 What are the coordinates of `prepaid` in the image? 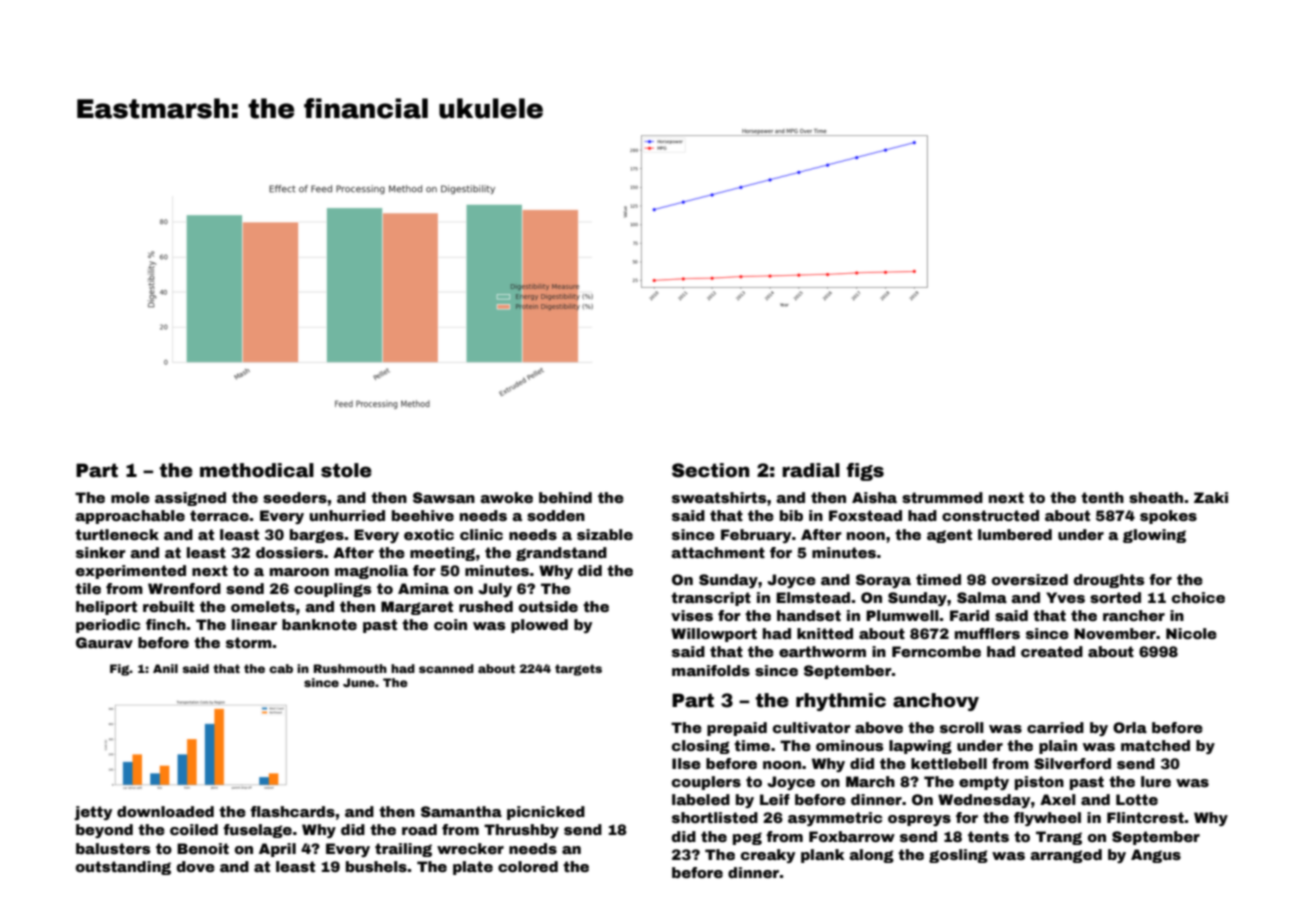 It's located at (737, 729).
